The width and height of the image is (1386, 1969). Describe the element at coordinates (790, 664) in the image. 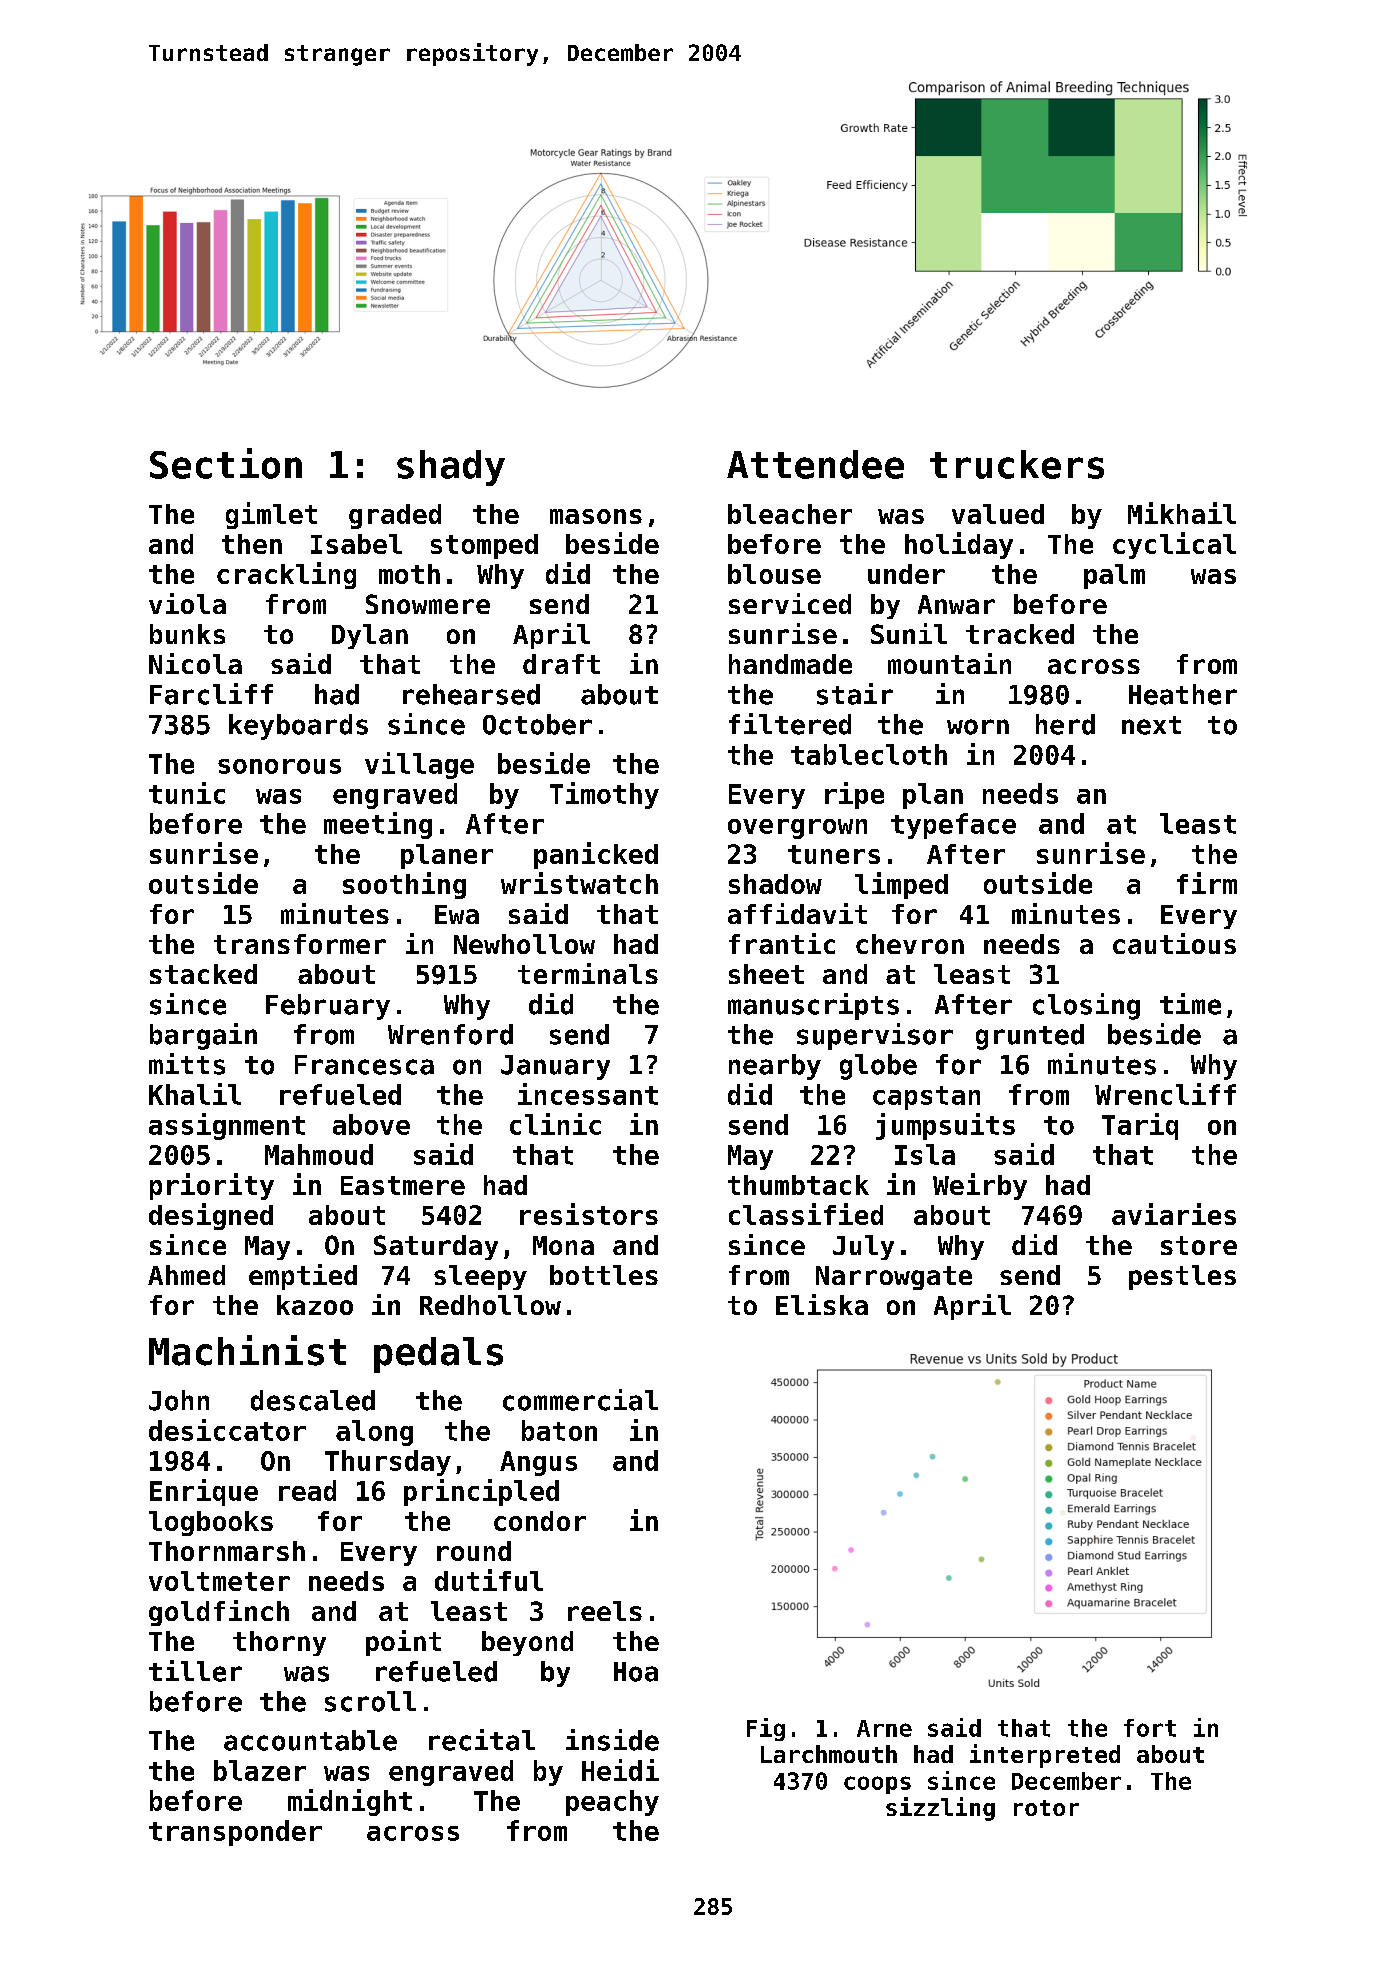

I see `handmade` at that location.
